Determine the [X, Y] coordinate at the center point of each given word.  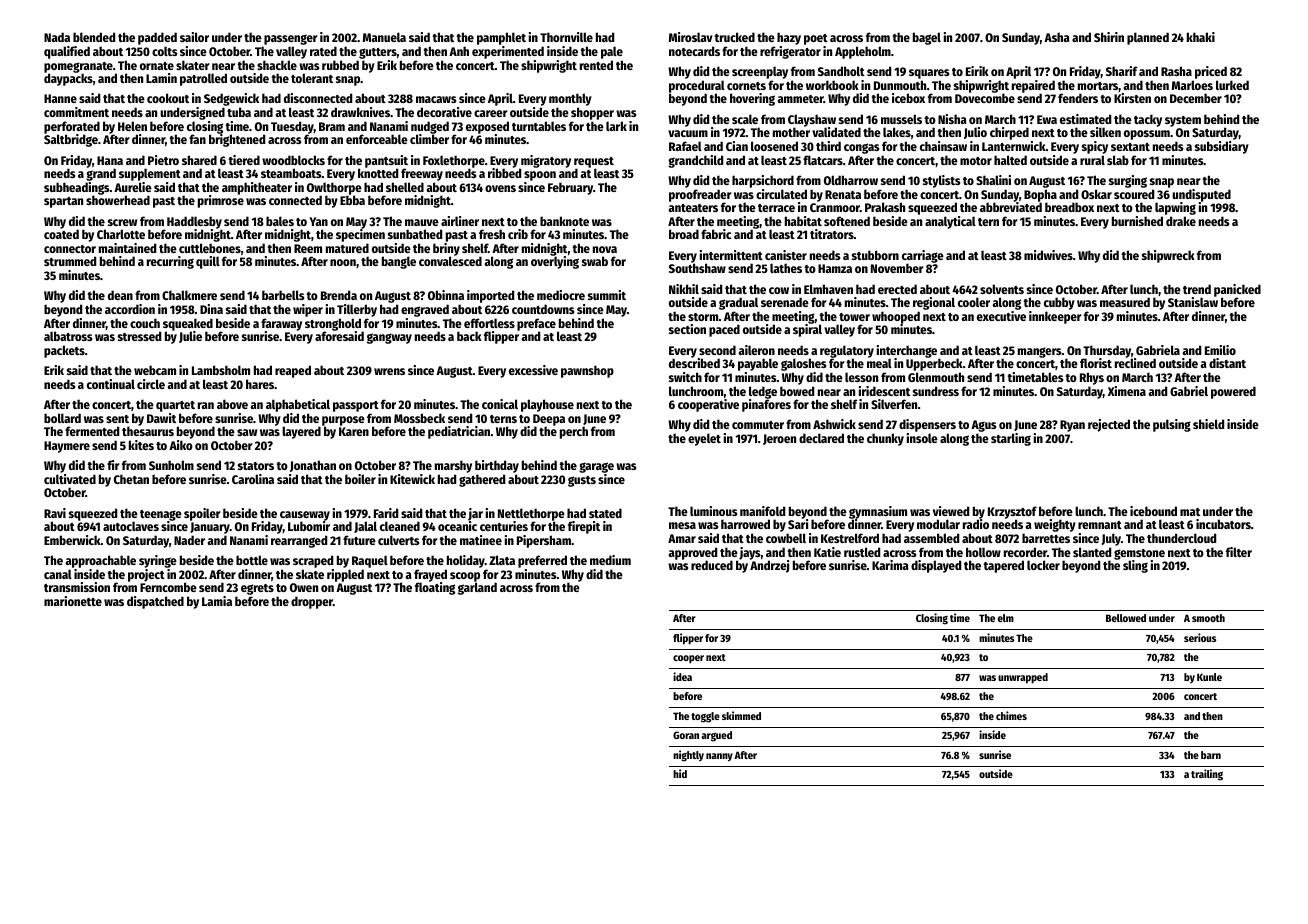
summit [607, 295]
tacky [1148, 120]
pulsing [1172, 425]
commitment [76, 112]
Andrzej [769, 566]
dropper [312, 602]
